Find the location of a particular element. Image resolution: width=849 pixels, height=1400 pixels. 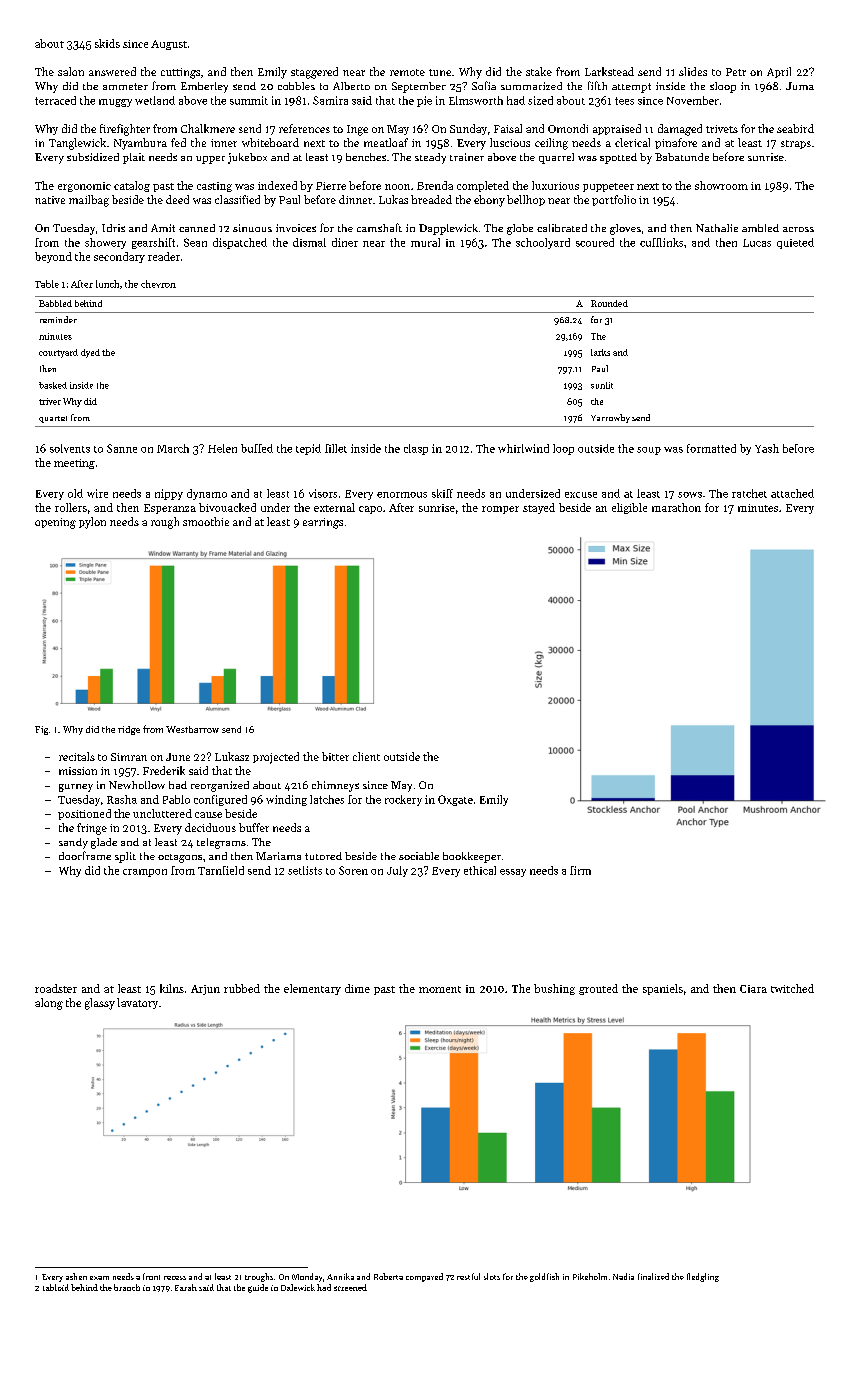

along is located at coordinates (49, 1004).
